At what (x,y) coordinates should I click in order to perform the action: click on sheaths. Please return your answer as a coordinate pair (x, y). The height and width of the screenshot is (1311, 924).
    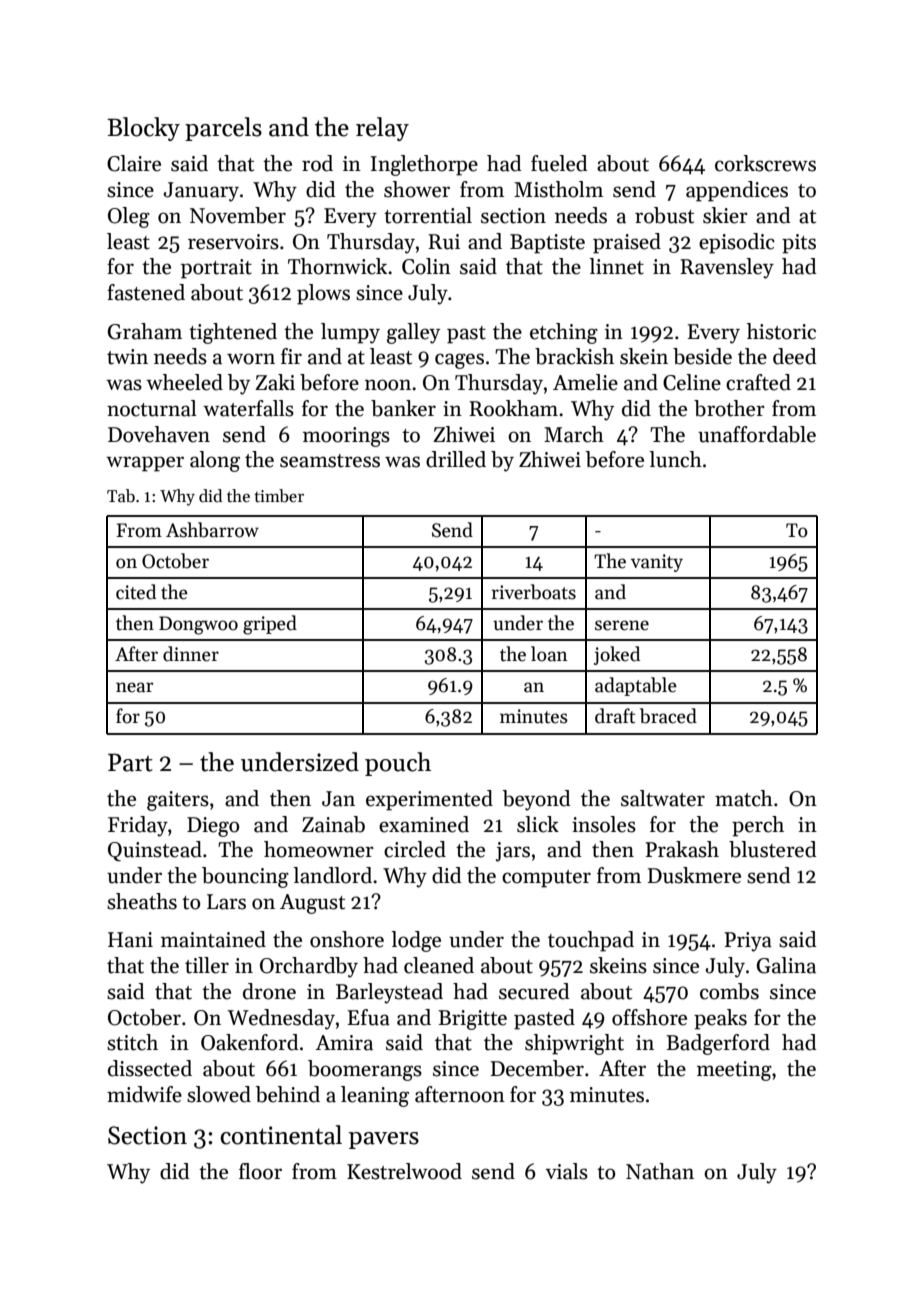
    Looking at the image, I should click on (142, 901).
